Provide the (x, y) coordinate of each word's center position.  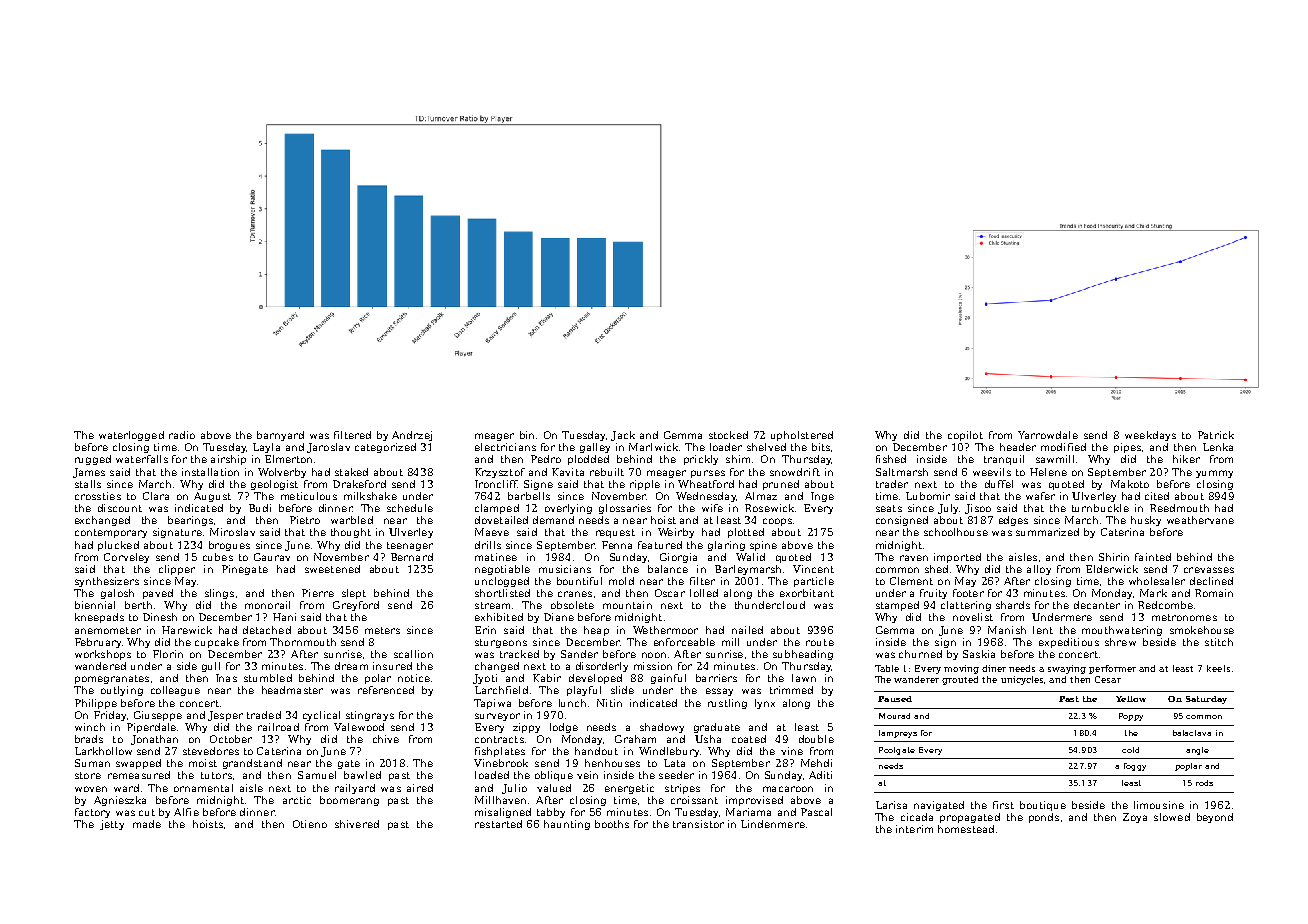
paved (158, 594)
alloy (1039, 570)
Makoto (1130, 484)
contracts (499, 739)
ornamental (203, 788)
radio (182, 435)
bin (527, 435)
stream (492, 605)
